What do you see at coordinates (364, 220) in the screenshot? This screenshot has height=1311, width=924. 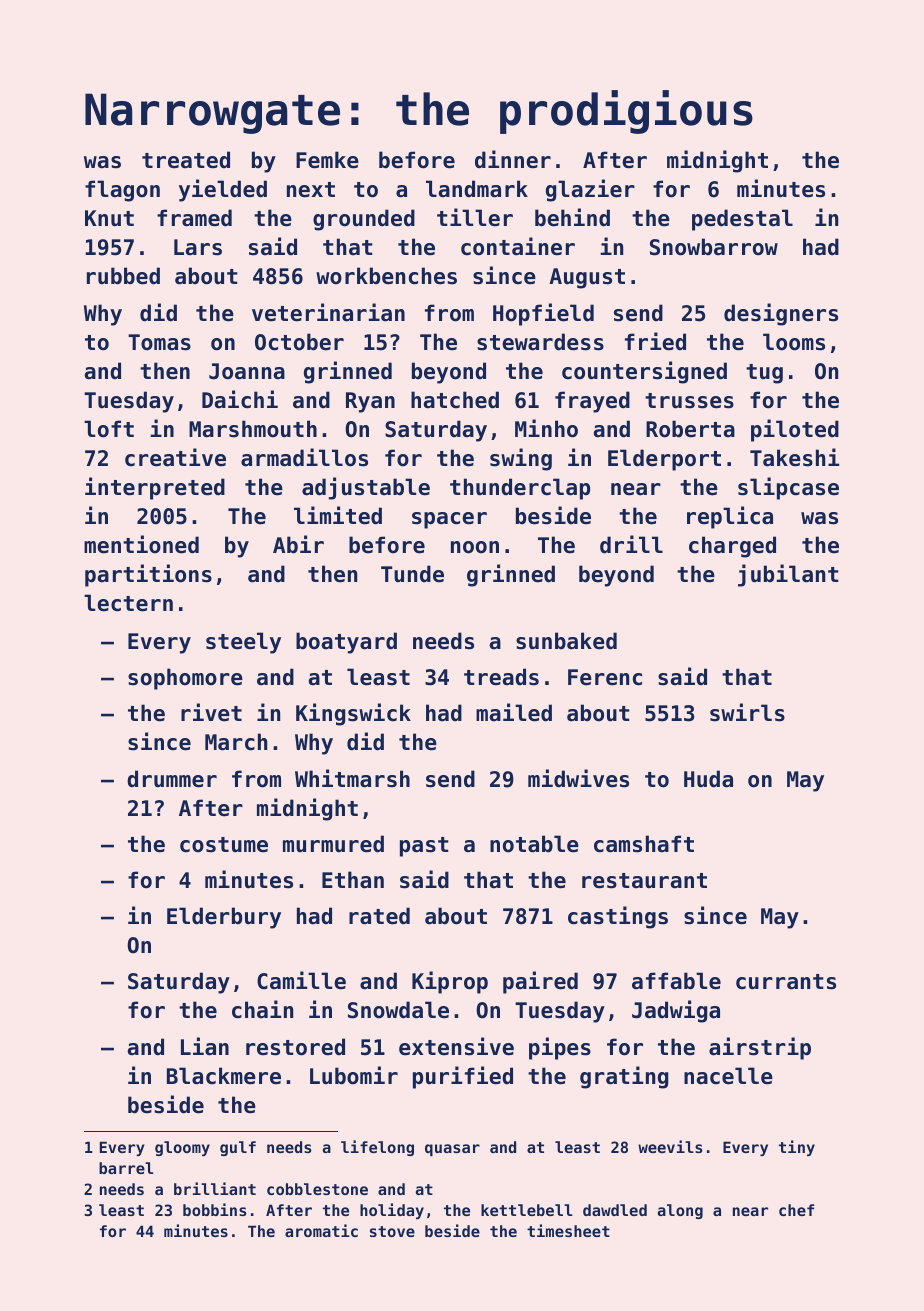 I see `grounded` at bounding box center [364, 220].
